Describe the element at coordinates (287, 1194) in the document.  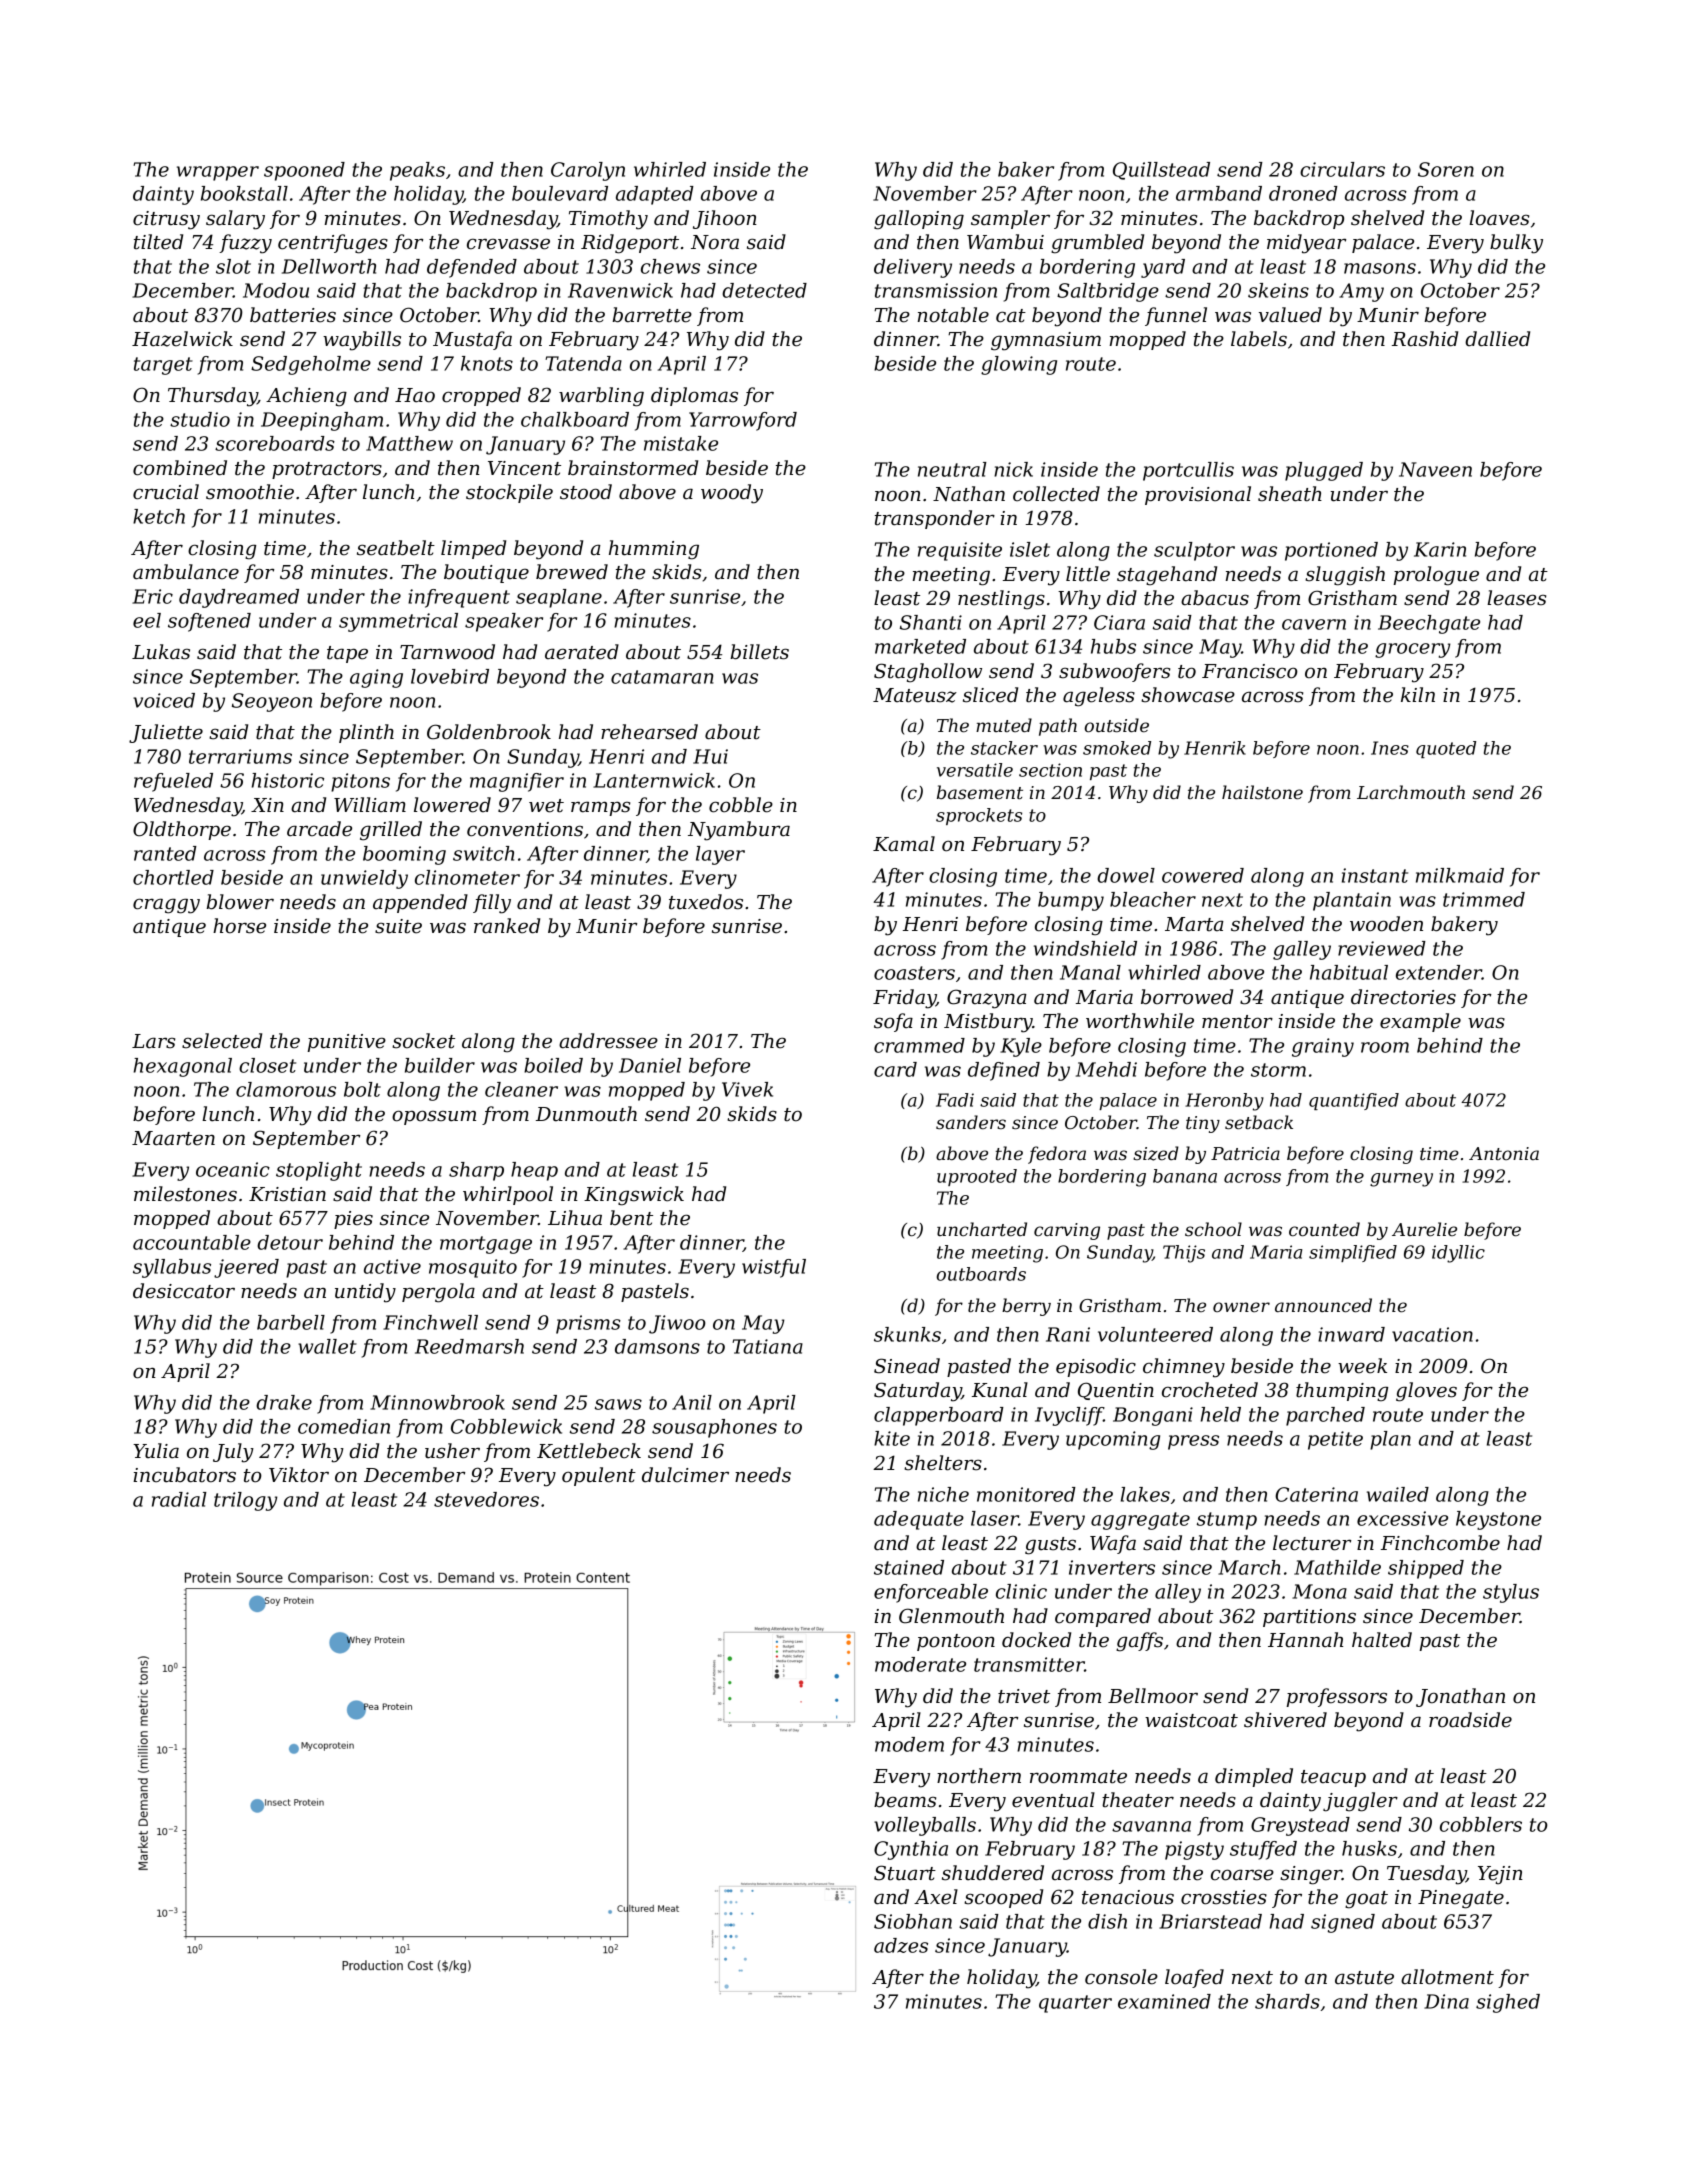
I see `Kristian` at that location.
